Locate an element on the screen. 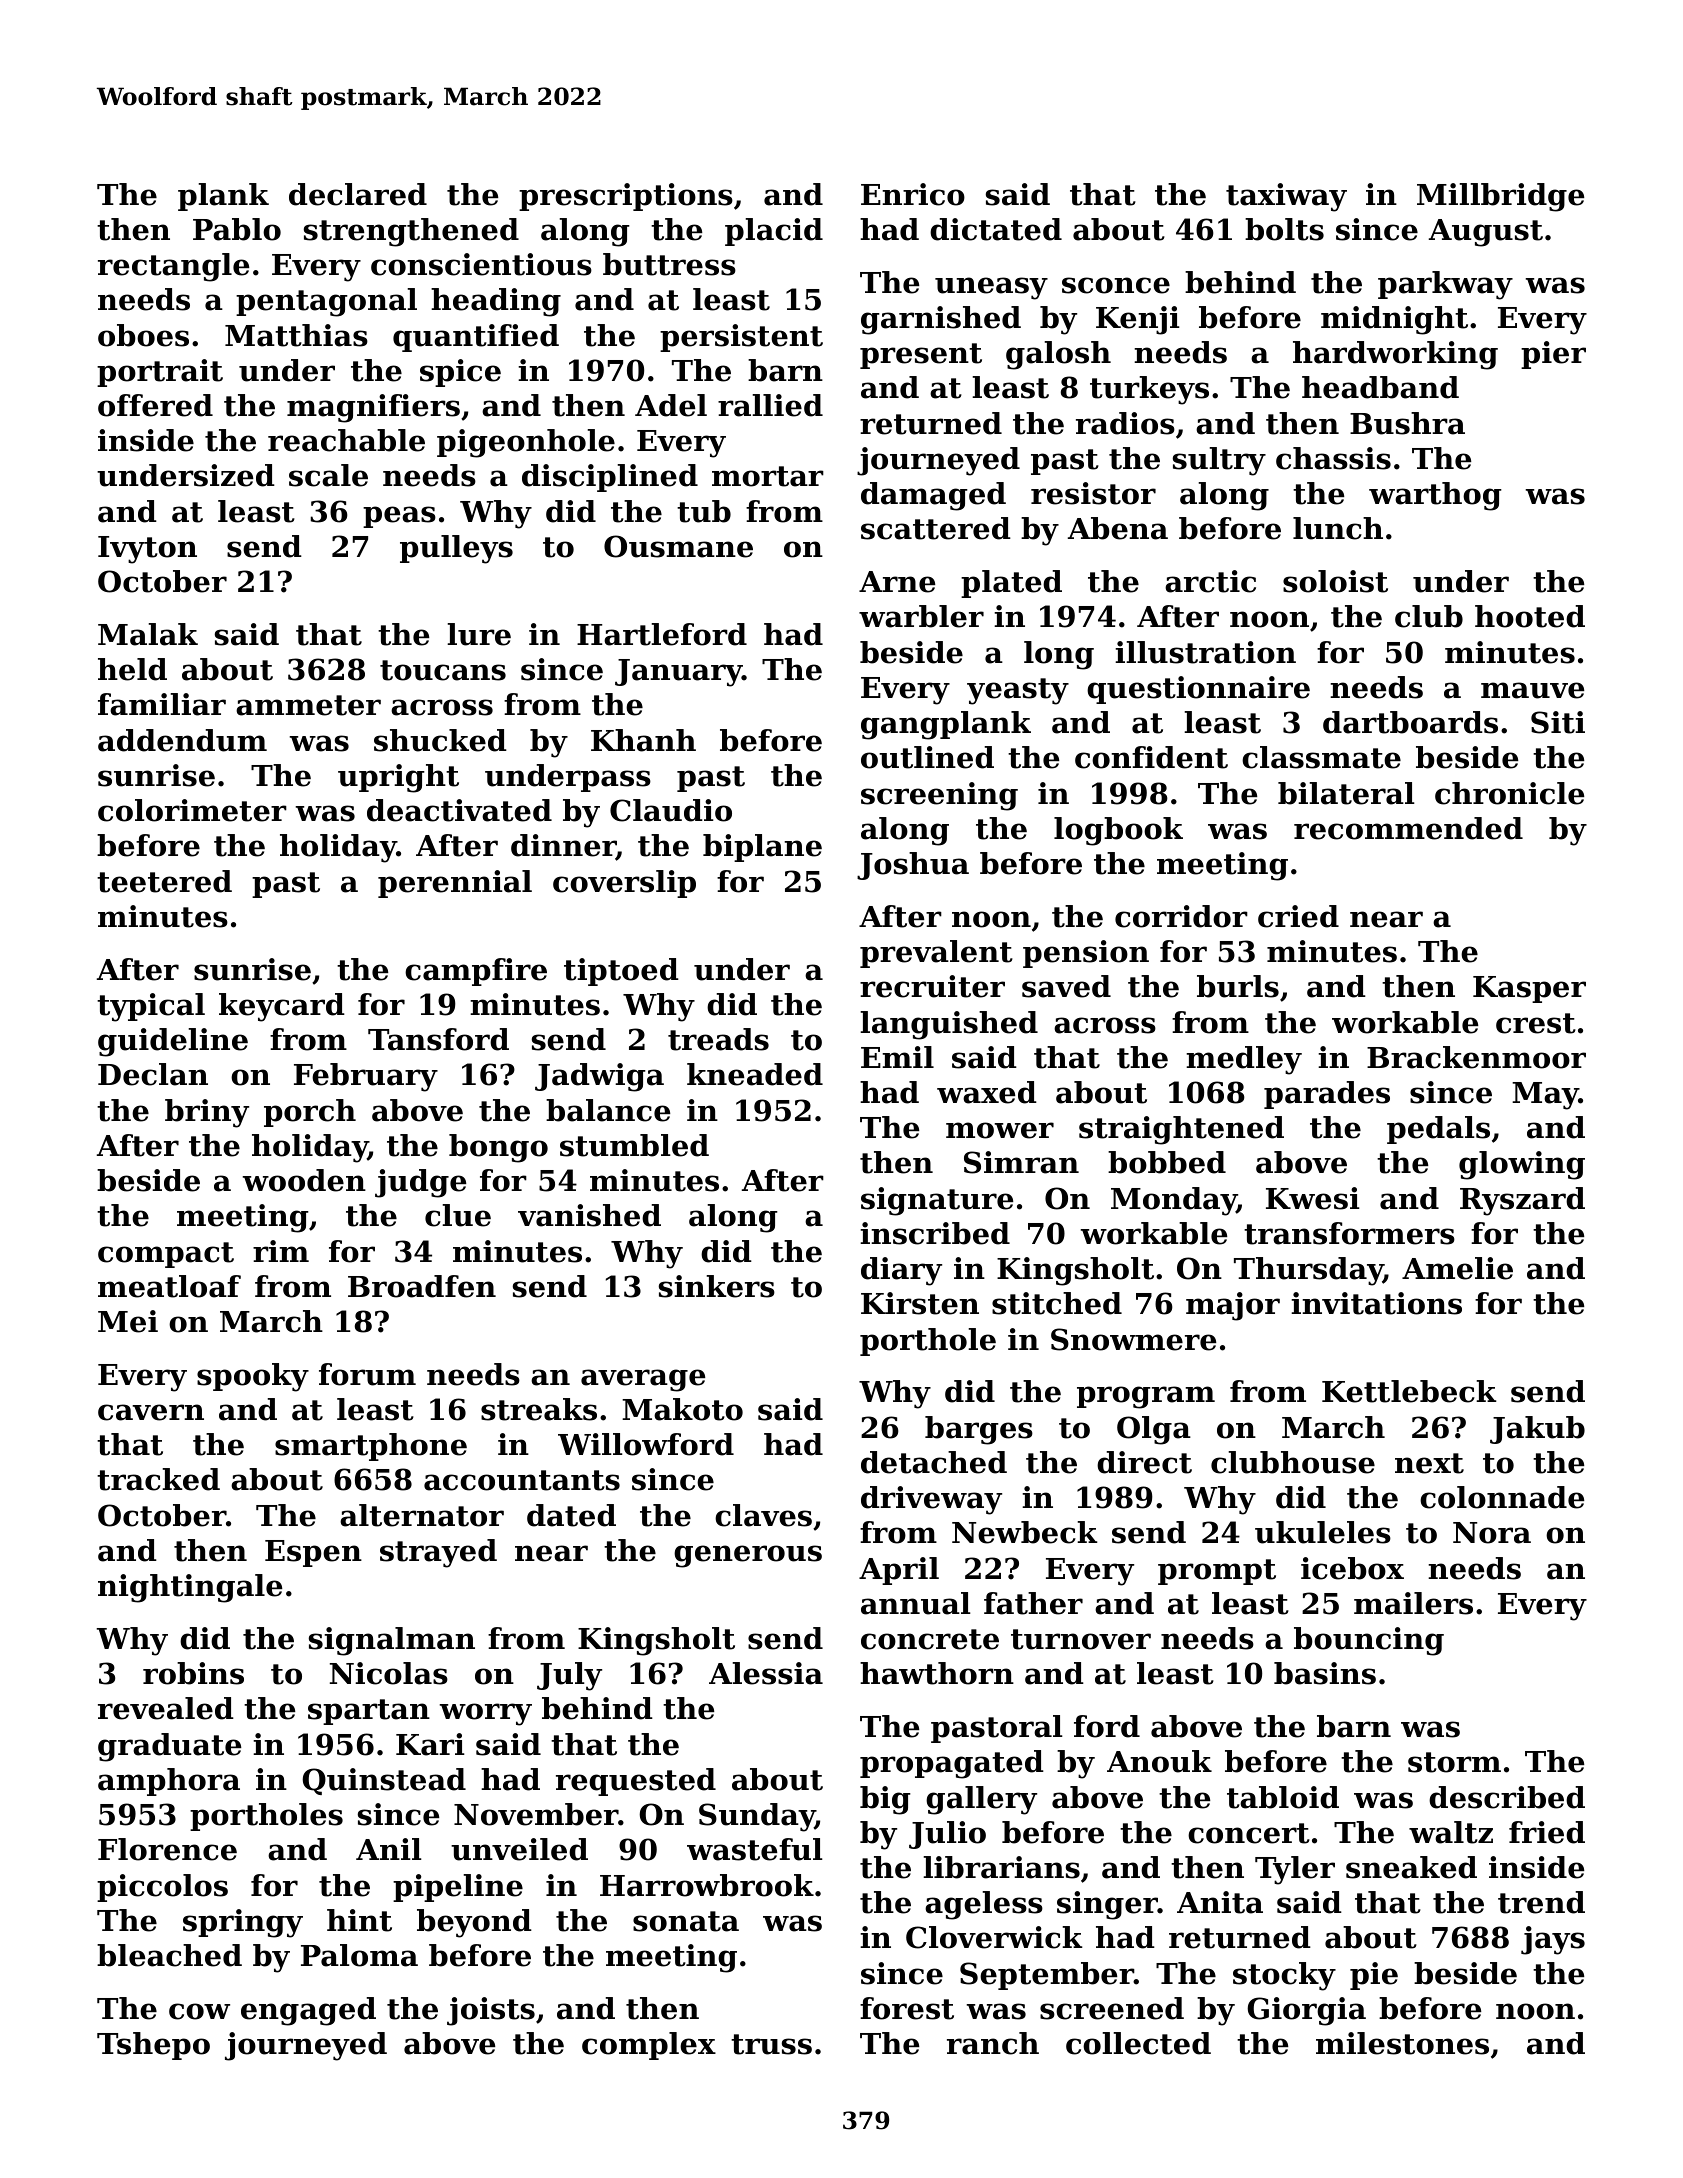  sconce is located at coordinates (1116, 285).
